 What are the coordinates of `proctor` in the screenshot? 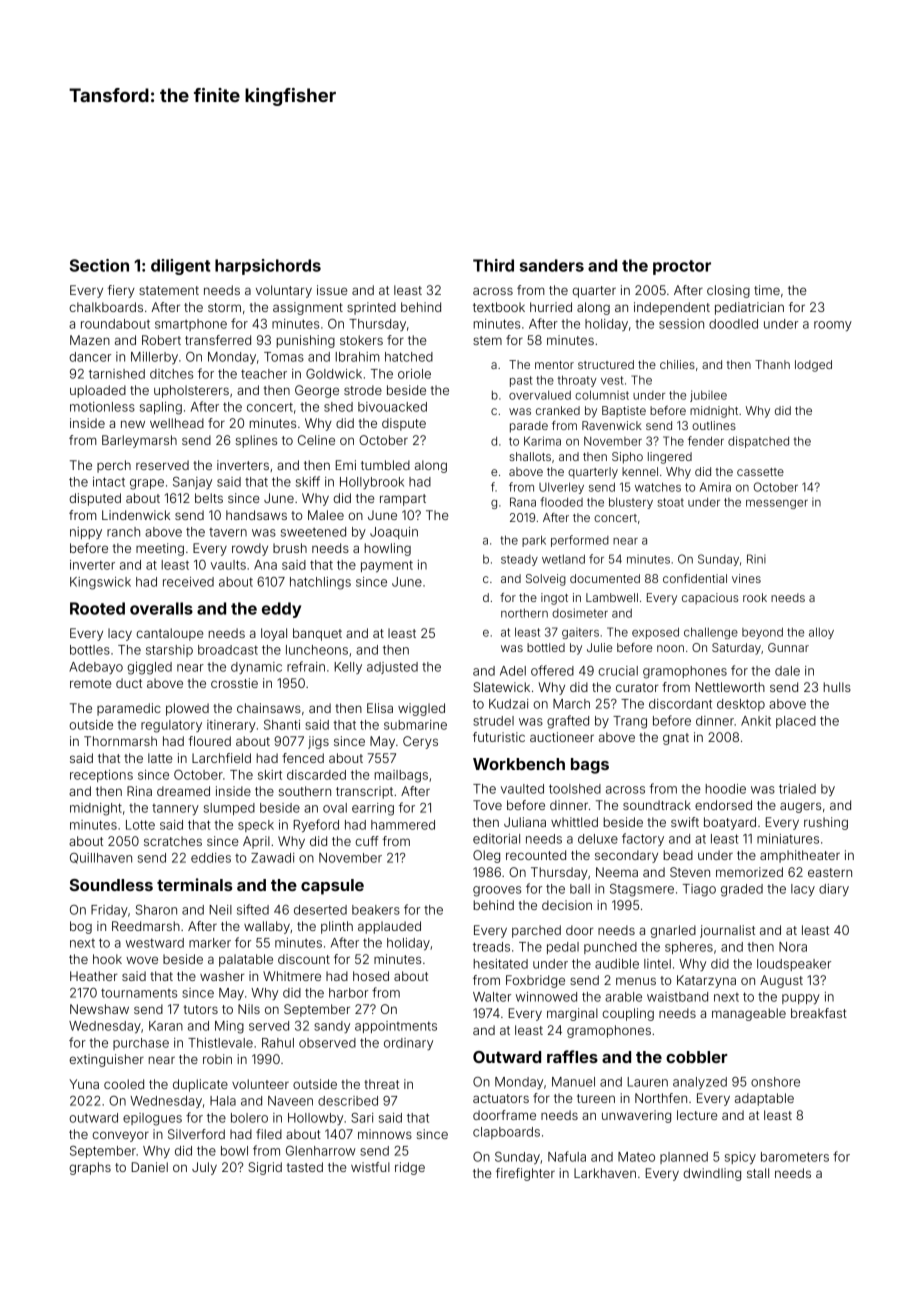 It's located at (682, 267).
